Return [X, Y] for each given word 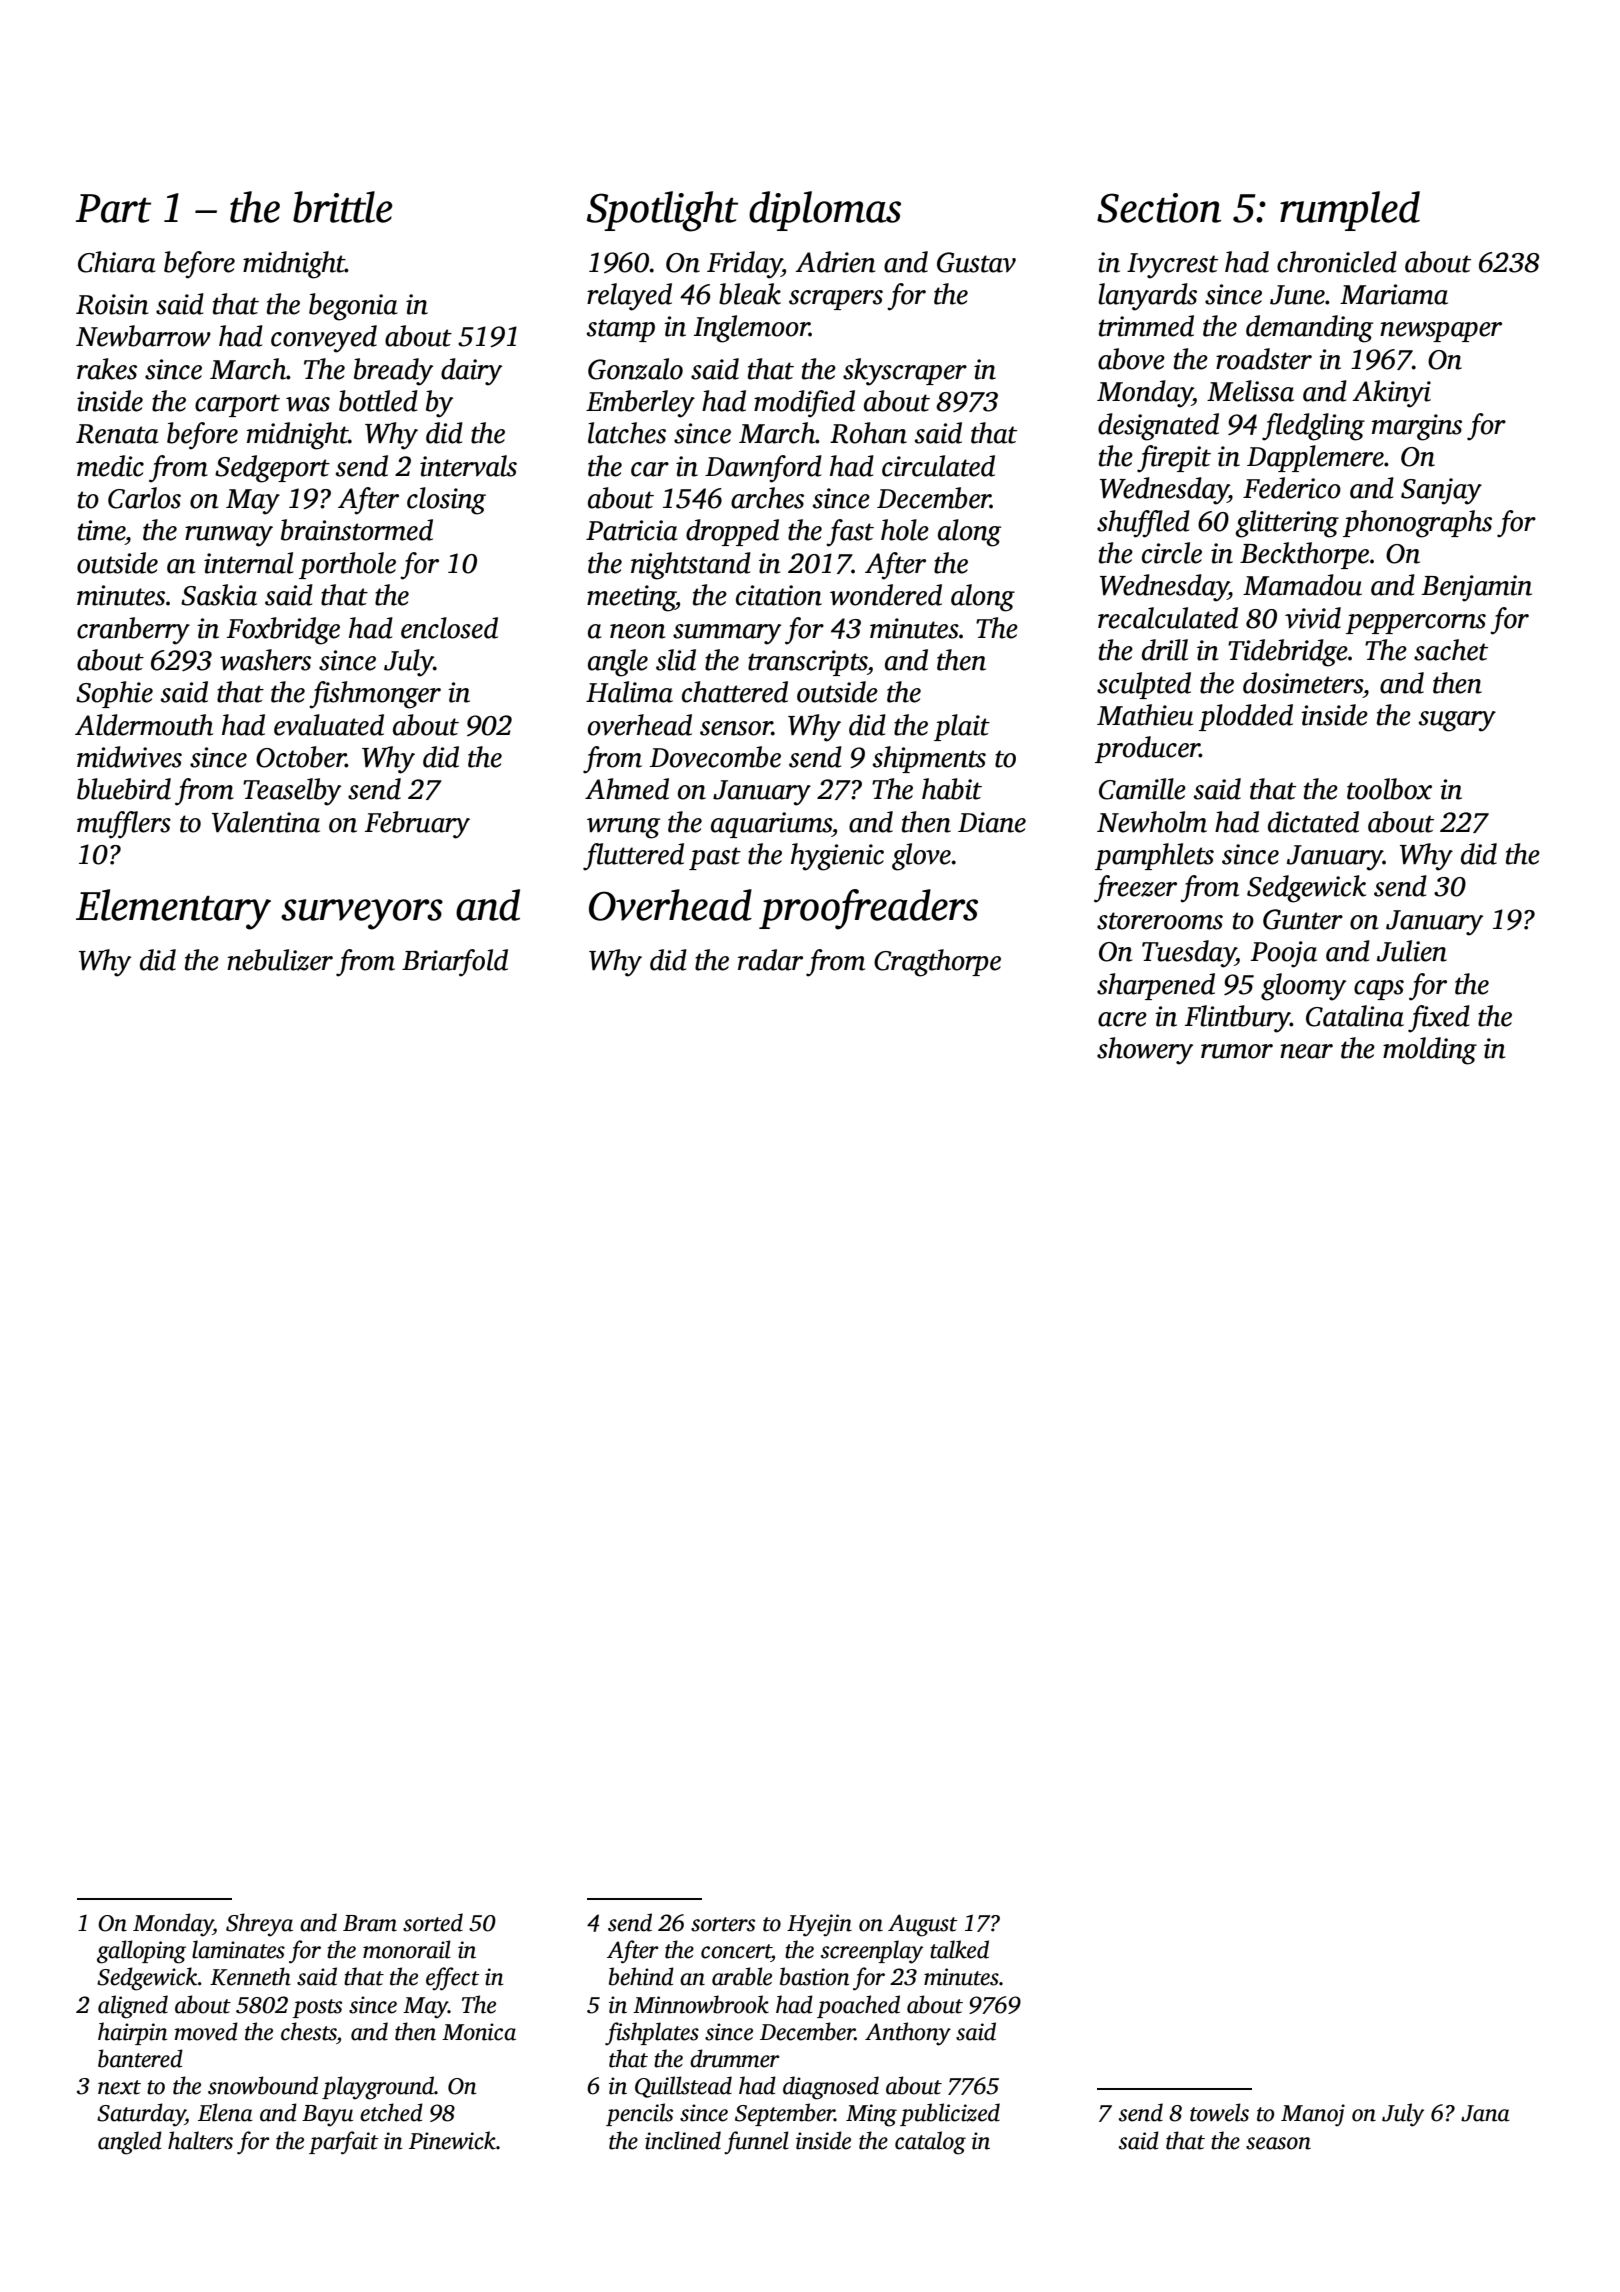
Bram [370, 1923]
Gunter [1303, 919]
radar [770, 960]
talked [959, 1949]
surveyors [362, 914]
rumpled [1350, 211]
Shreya [259, 1925]
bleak [750, 294]
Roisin [112, 304]
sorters [723, 1924]
